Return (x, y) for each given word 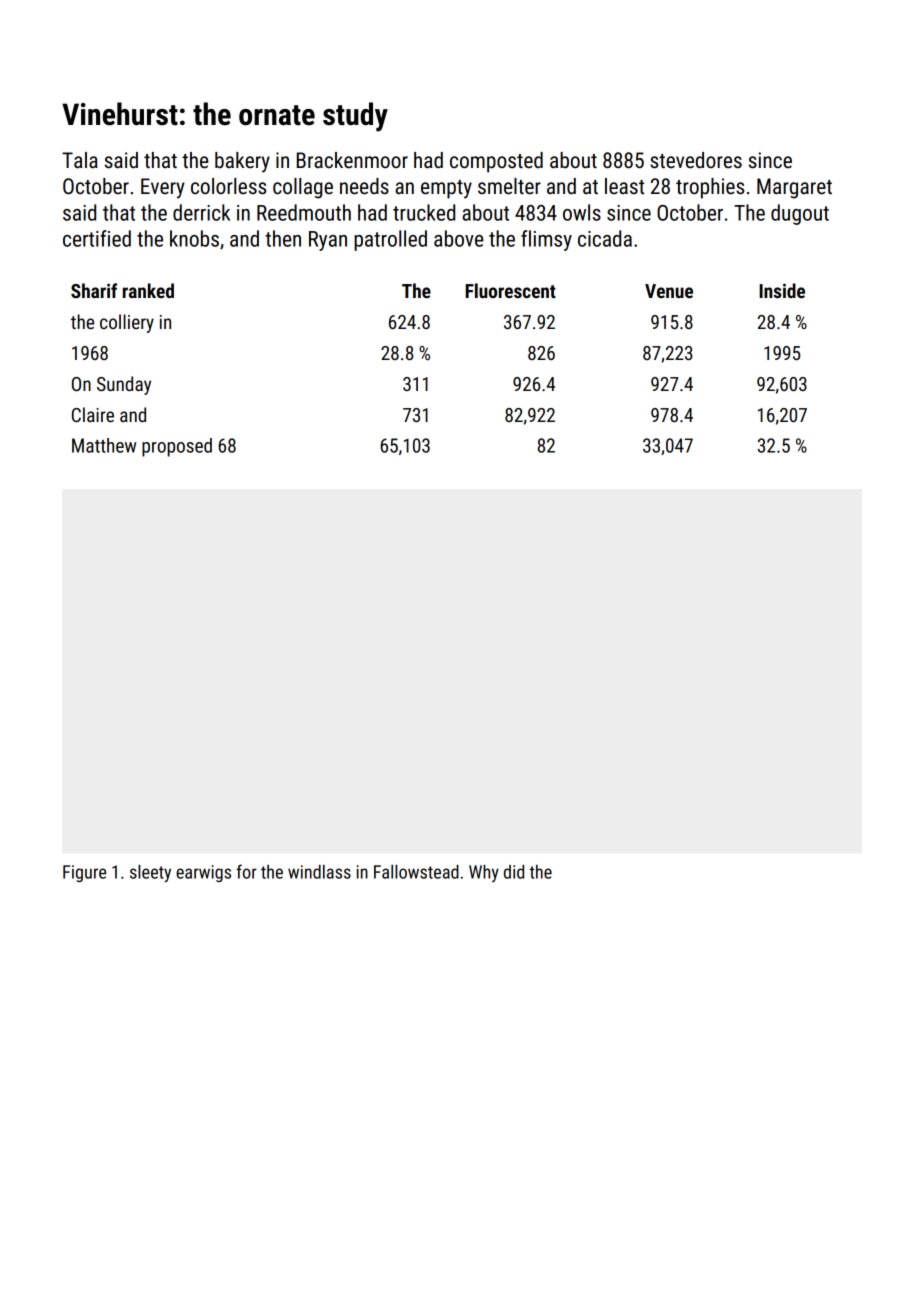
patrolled (390, 240)
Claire (93, 414)
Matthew (104, 445)
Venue (669, 291)
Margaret (794, 188)
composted (496, 162)
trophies (710, 188)
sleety (150, 873)
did (514, 872)
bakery (242, 162)
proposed (177, 447)
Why (484, 873)
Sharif (94, 290)
